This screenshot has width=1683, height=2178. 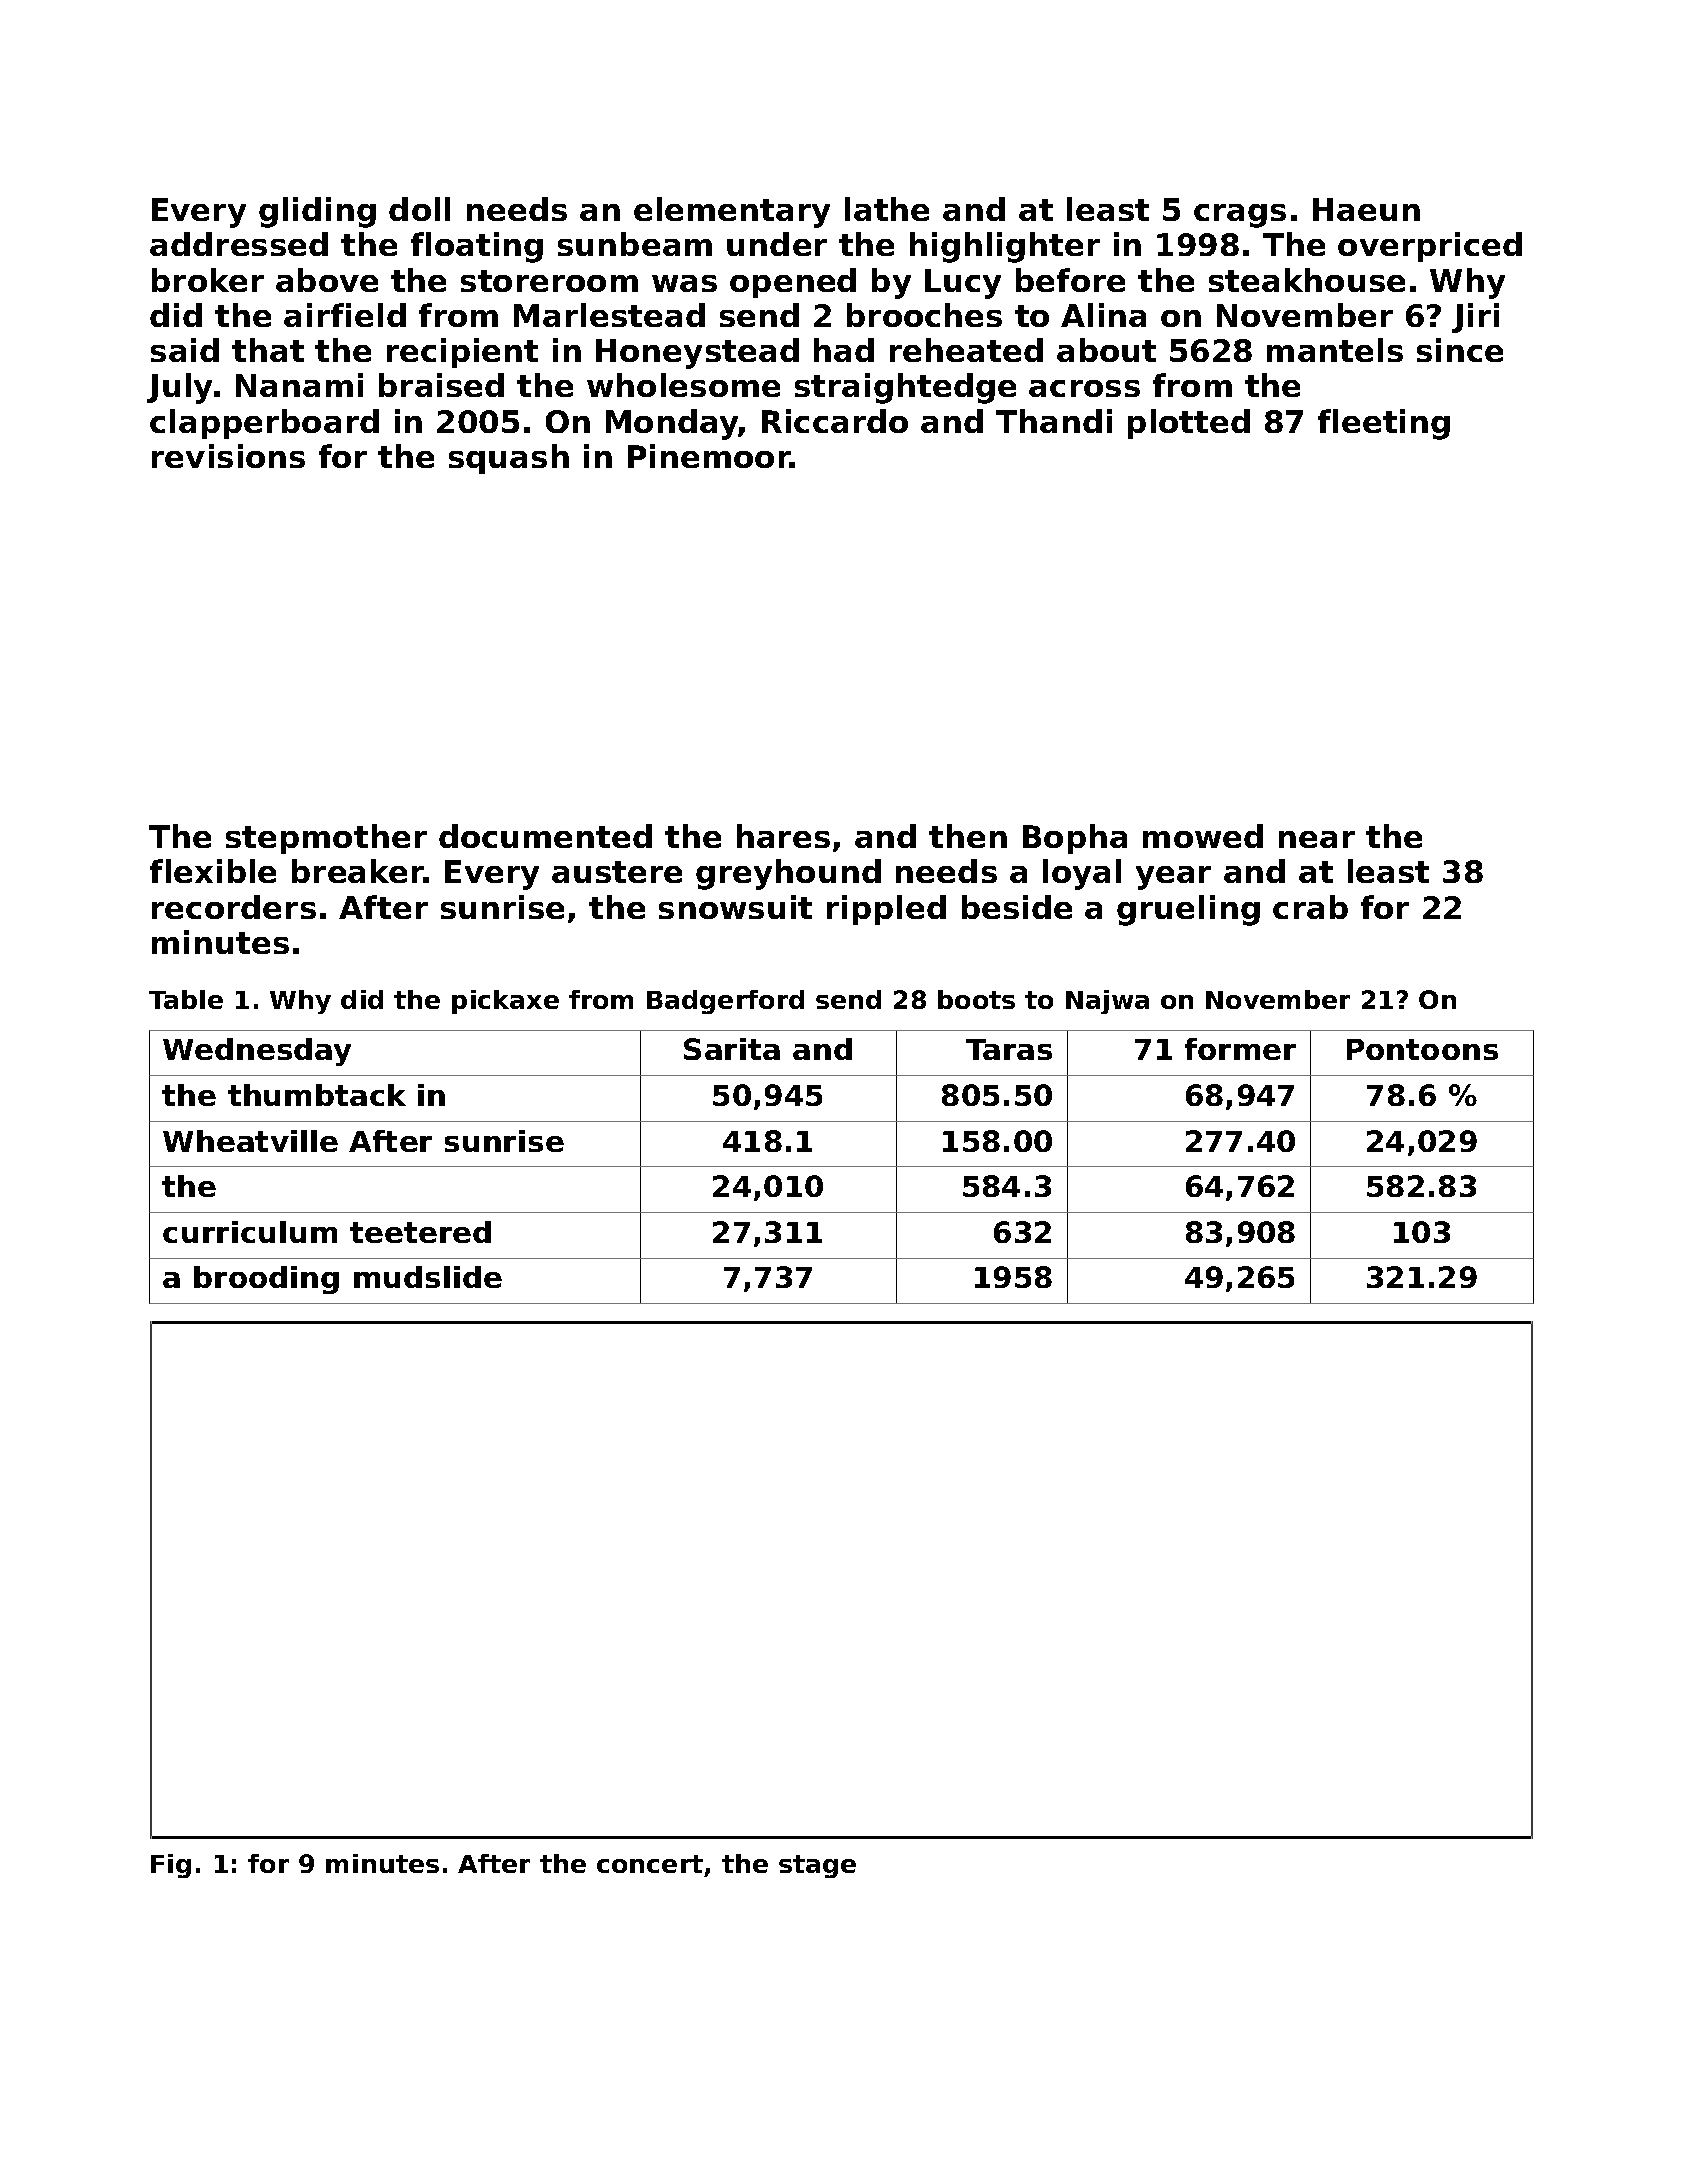 I want to click on Sarita, so click(x=732, y=1049).
